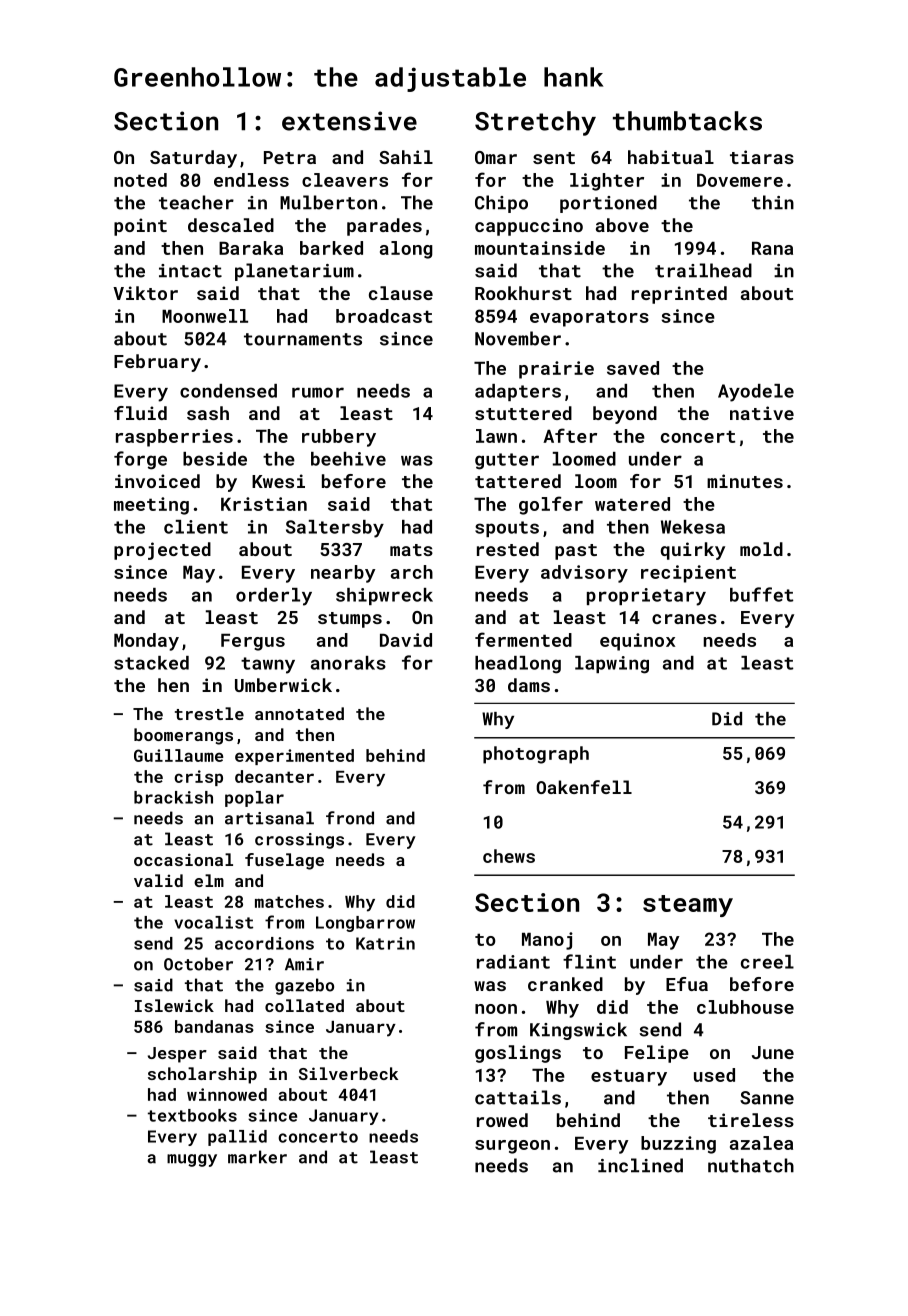  Describe the element at coordinates (146, 642) in the screenshot. I see `Monday` at that location.
